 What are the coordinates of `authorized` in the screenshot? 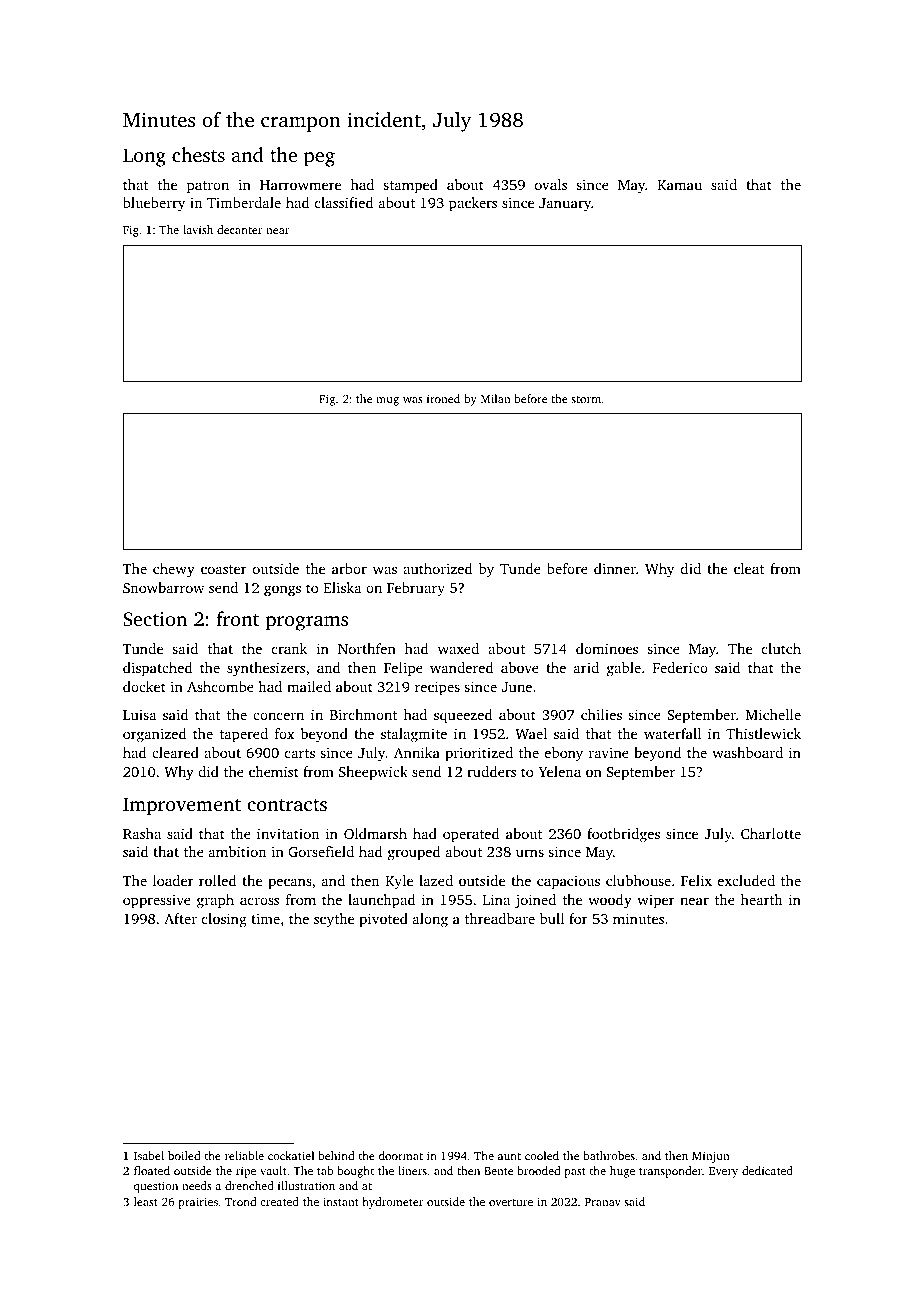 It's located at (438, 568).
